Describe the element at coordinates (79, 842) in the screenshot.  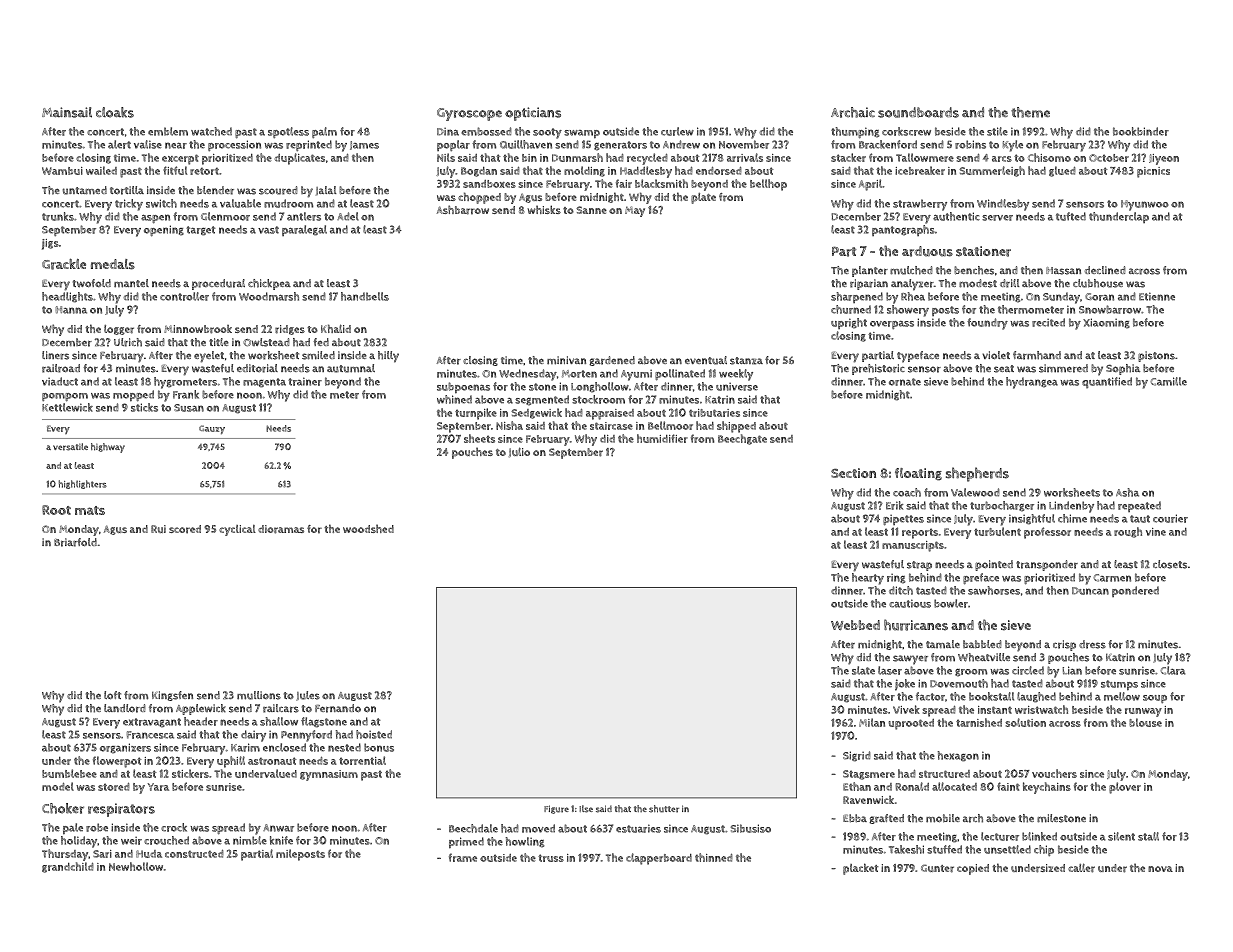
I see `holiday` at that location.
